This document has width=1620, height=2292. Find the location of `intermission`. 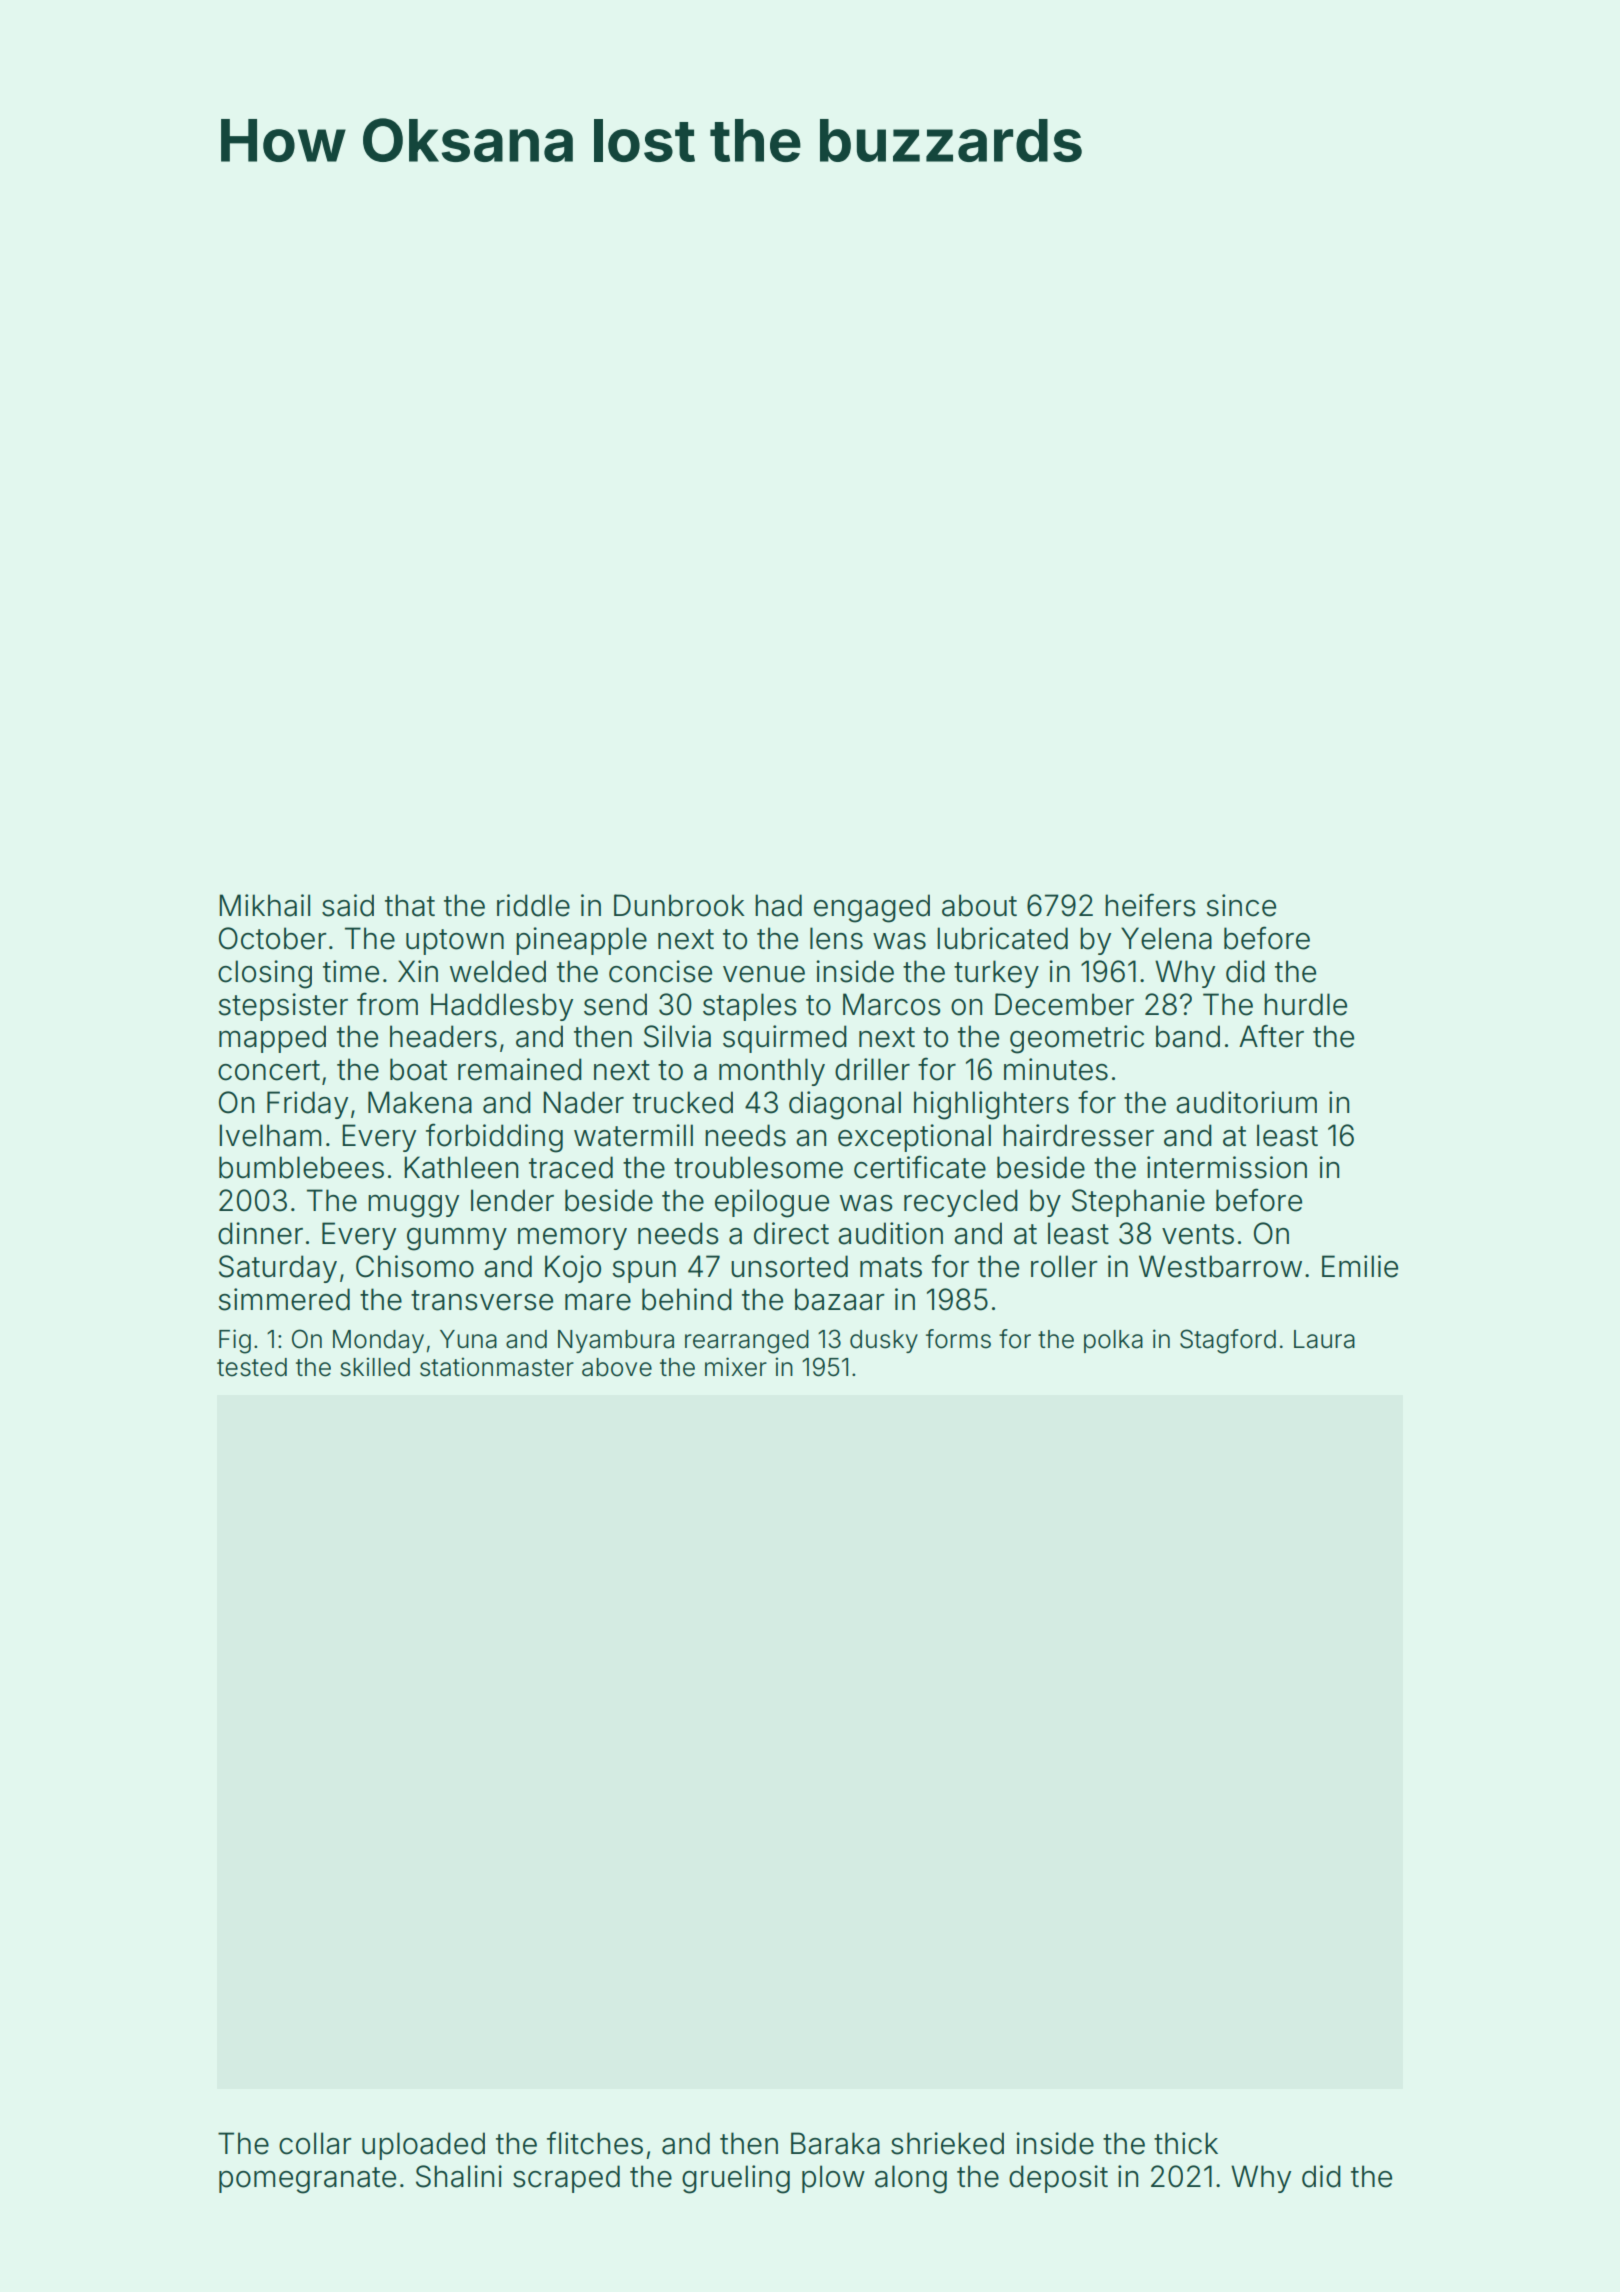

intermission is located at coordinates (1227, 1167).
